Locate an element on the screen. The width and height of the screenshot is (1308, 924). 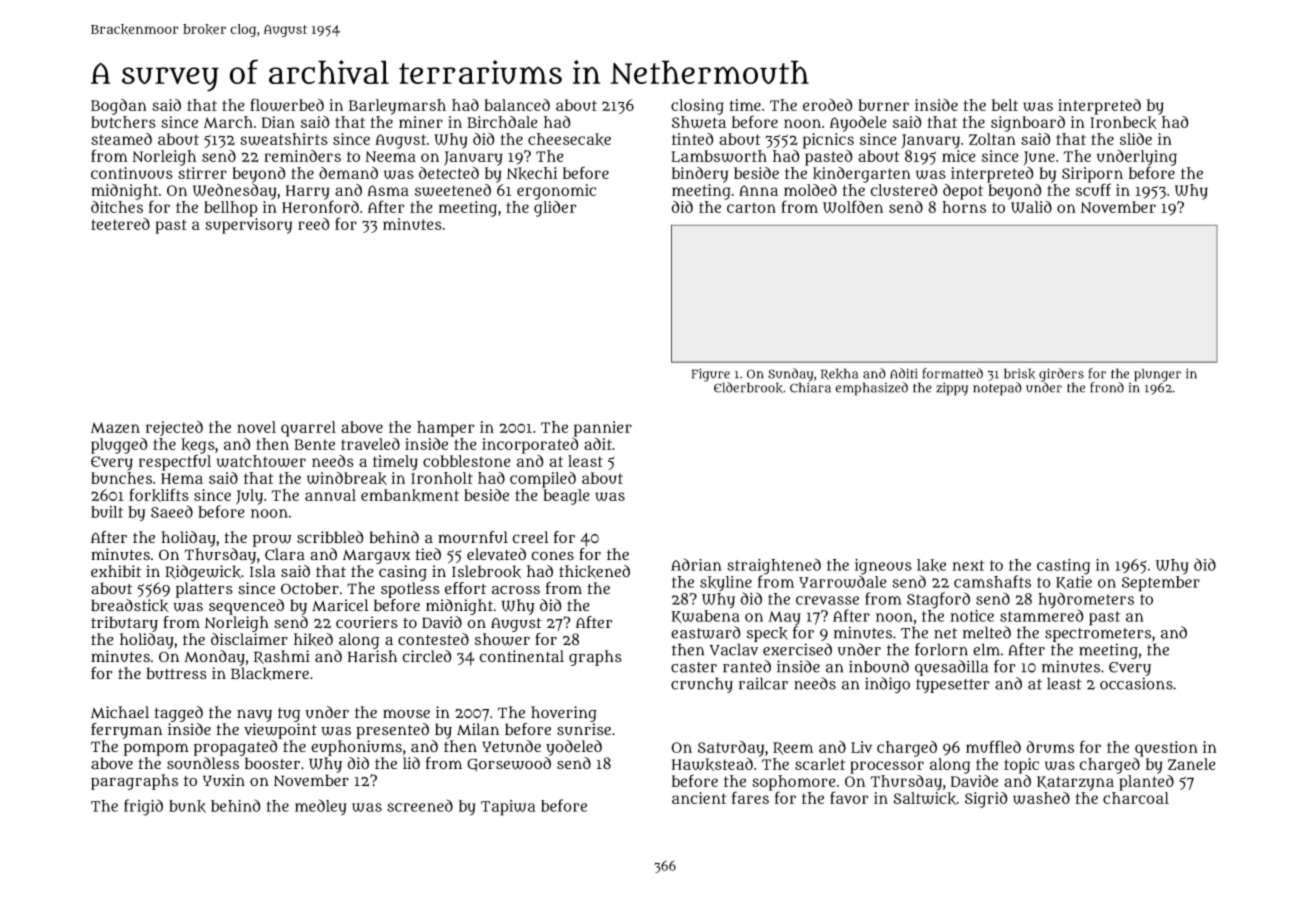
Nkechi is located at coordinates (532, 173).
